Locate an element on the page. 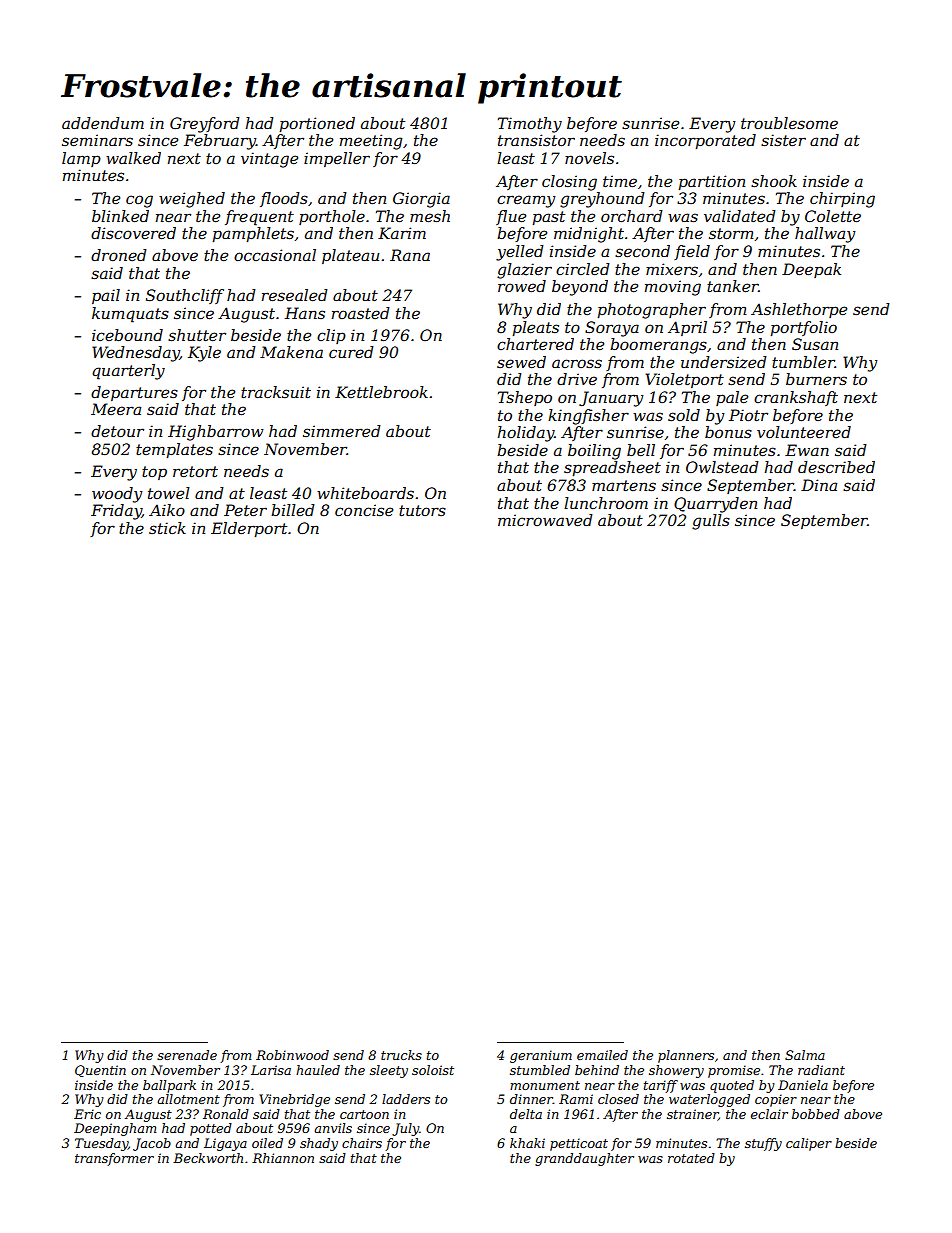 Image resolution: width=952 pixels, height=1233 pixels. Timothy is located at coordinates (530, 125).
